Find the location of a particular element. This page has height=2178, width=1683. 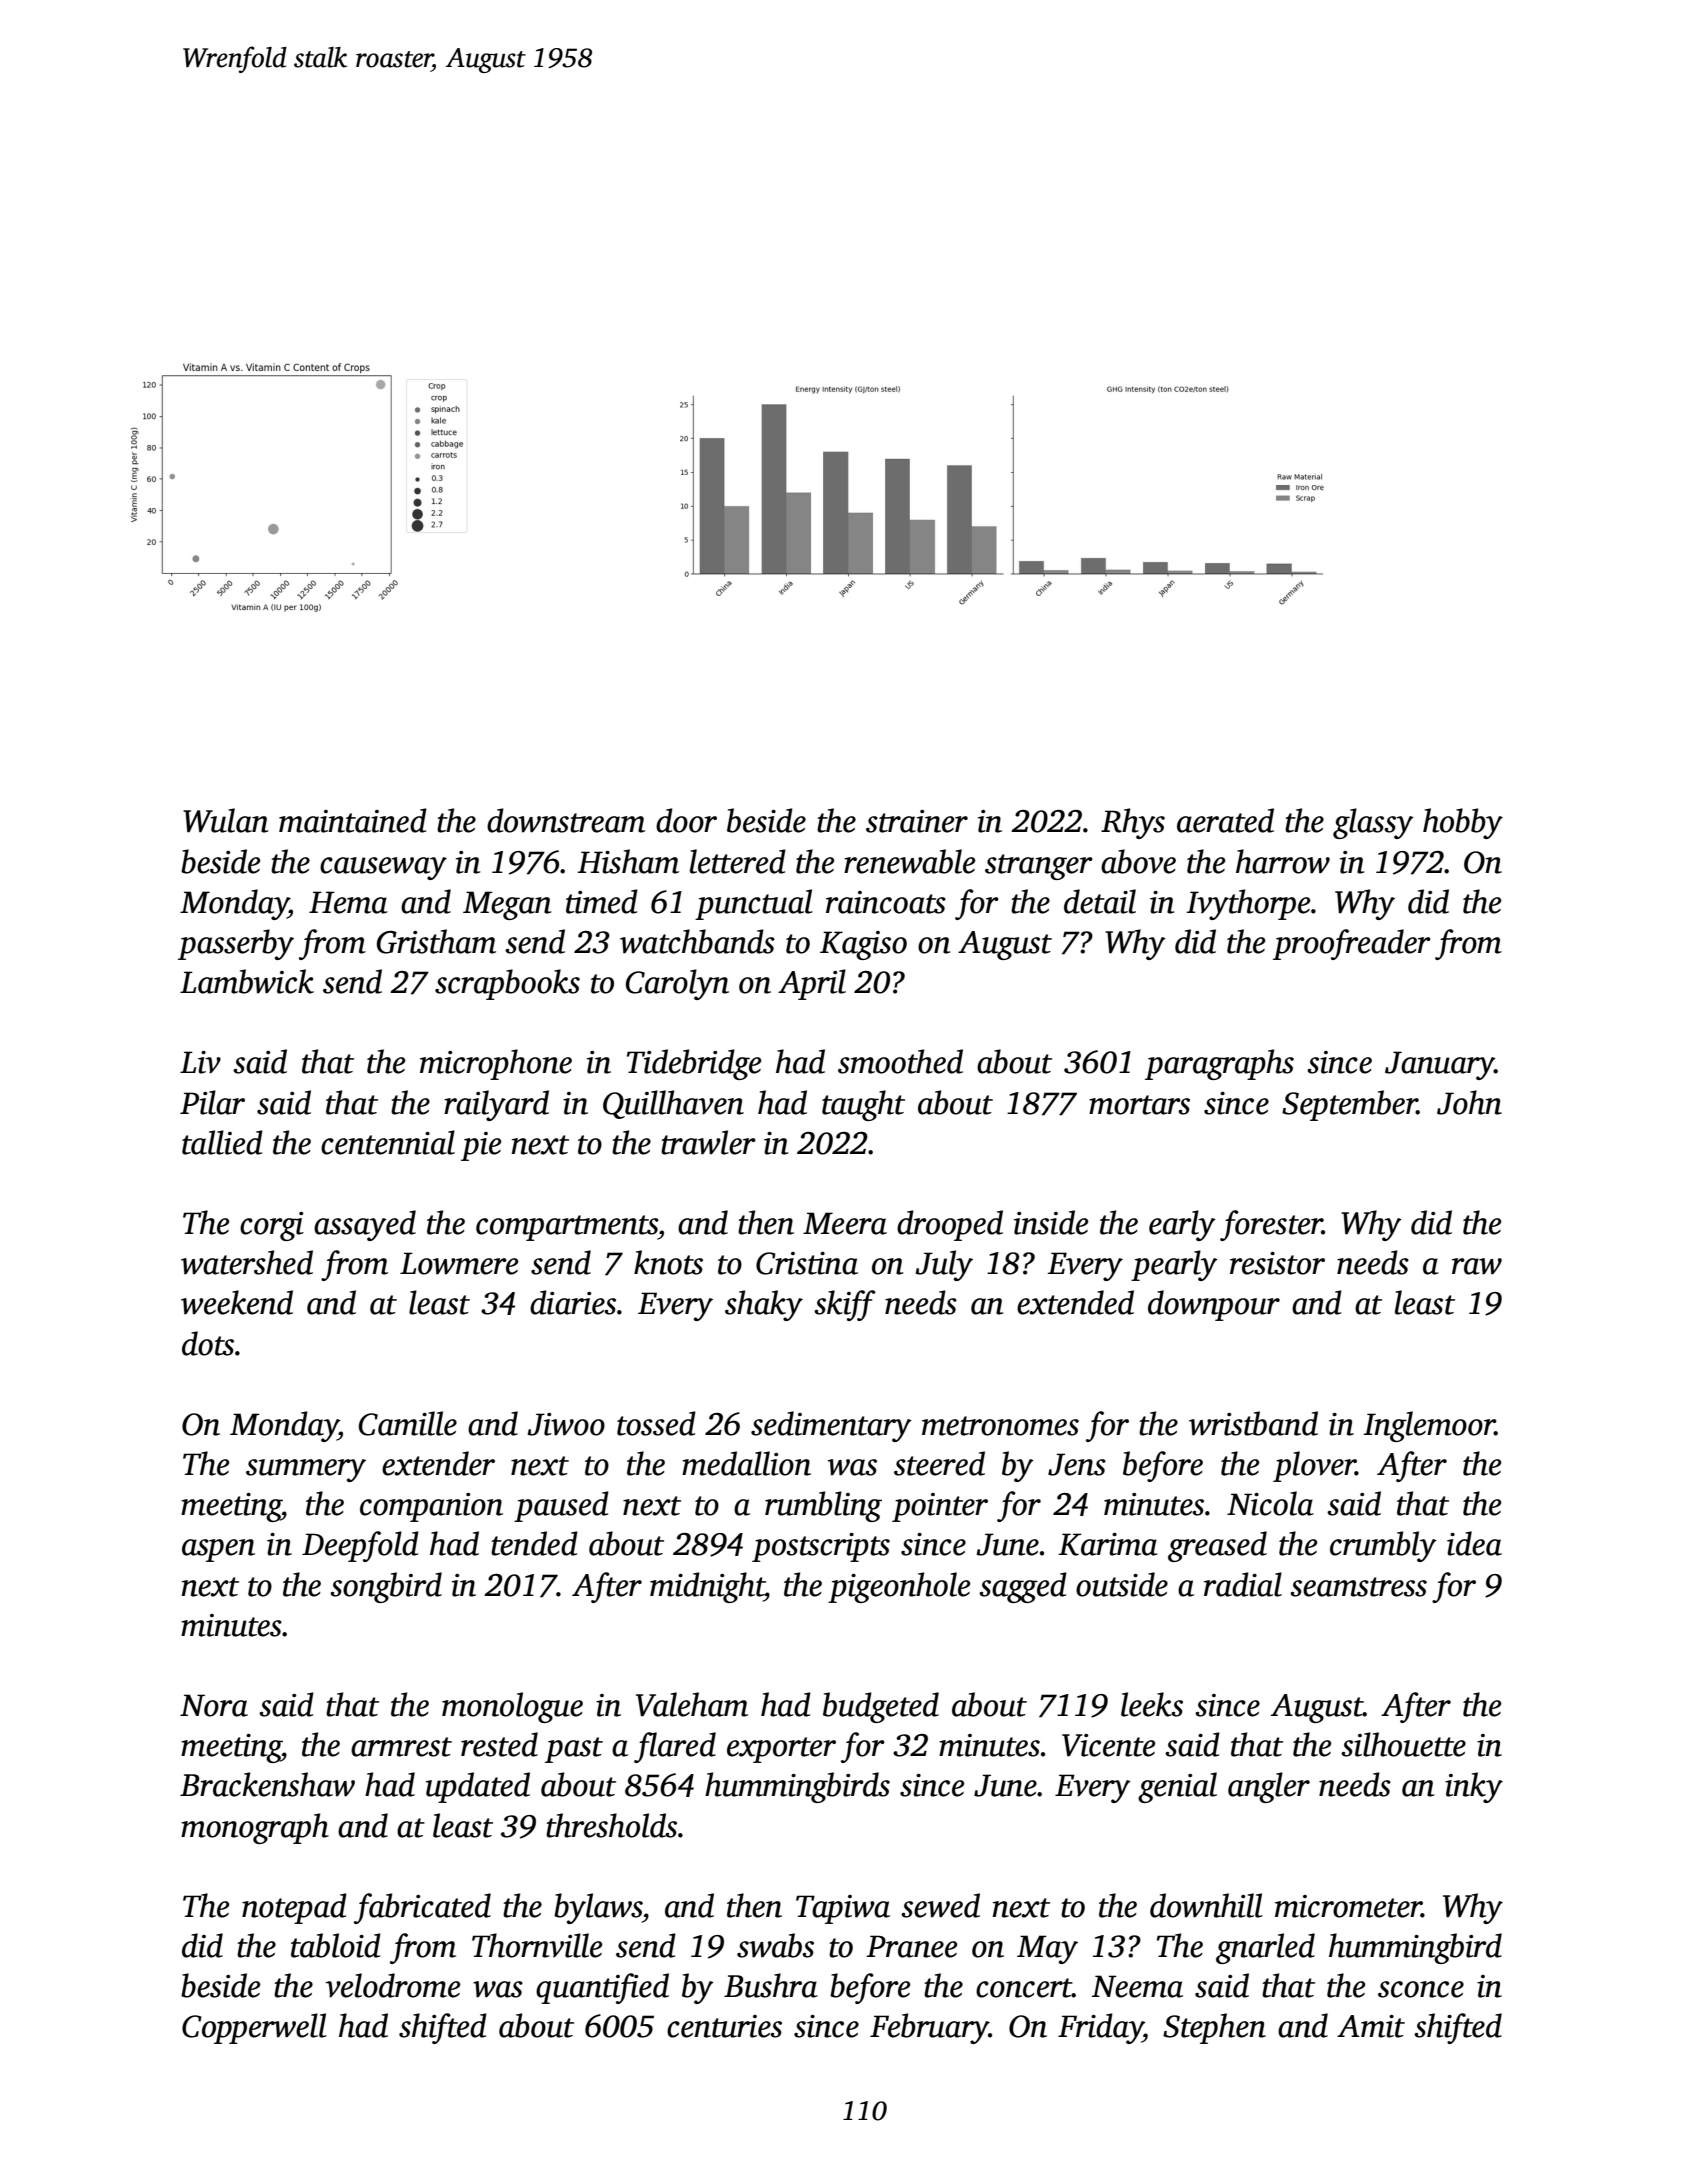

Copperwell is located at coordinates (254, 2028).
